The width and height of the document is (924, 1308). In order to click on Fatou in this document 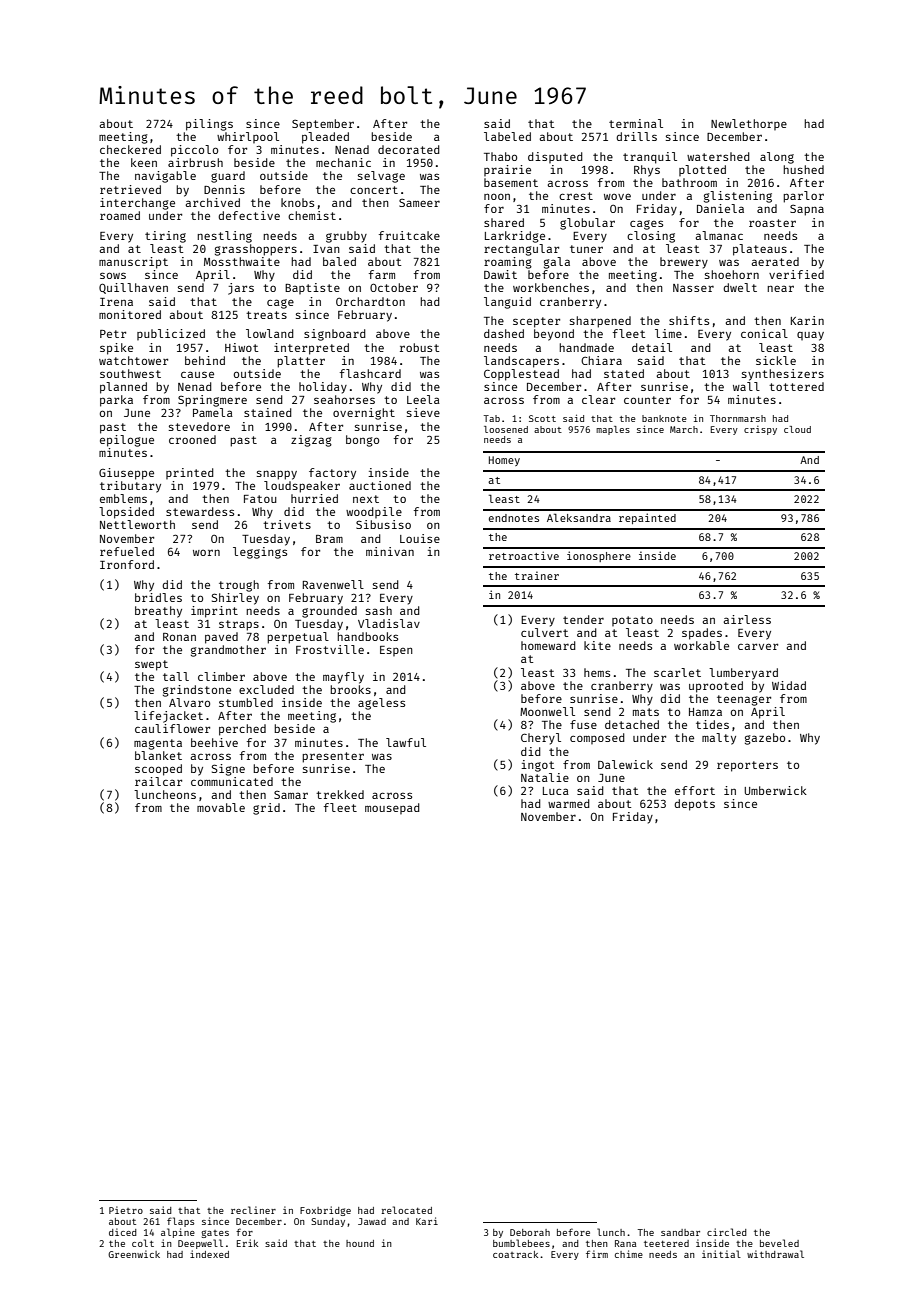, I will do `click(260, 499)`.
